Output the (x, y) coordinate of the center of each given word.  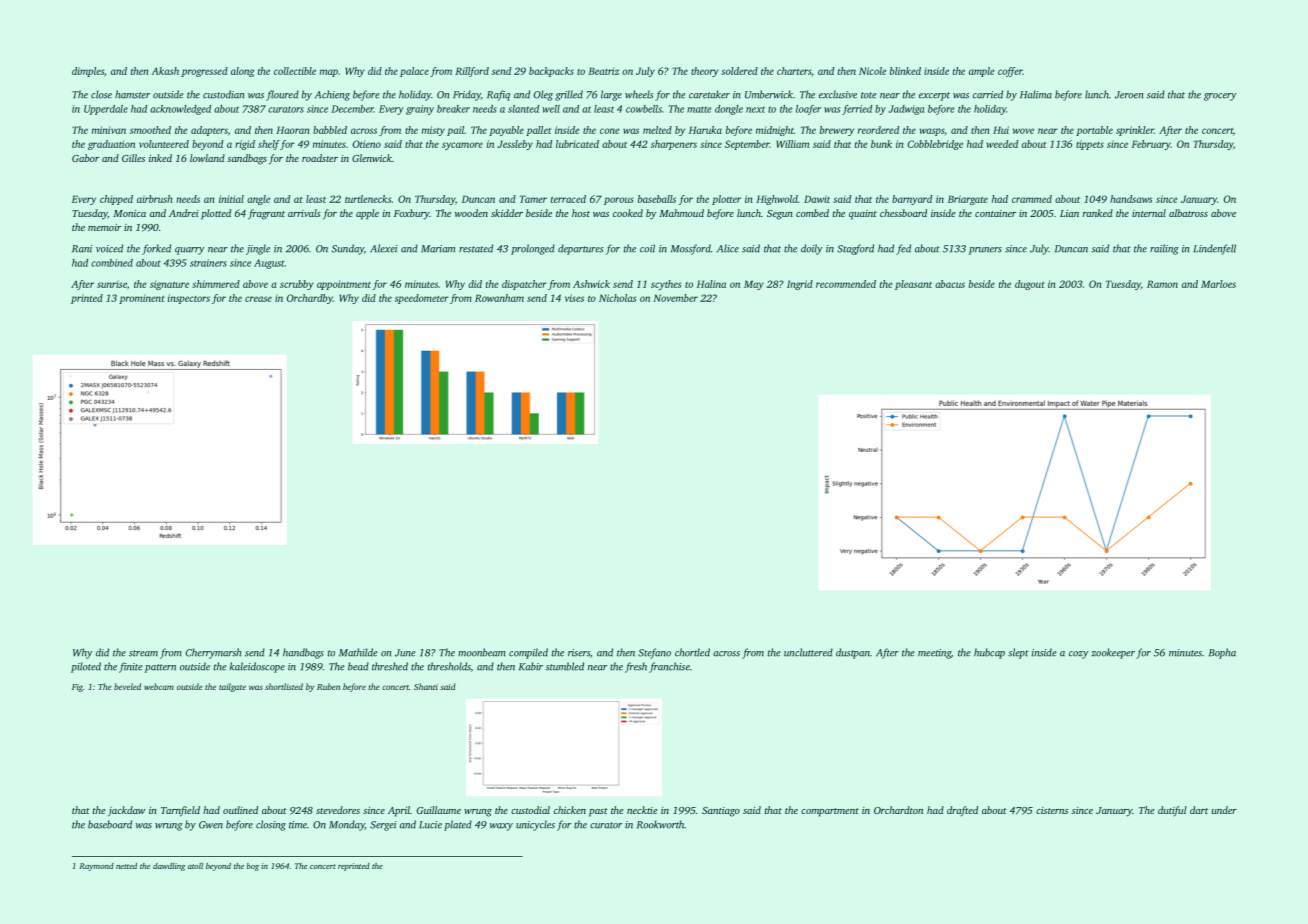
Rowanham (499, 298)
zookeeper (1113, 653)
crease (258, 299)
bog (253, 867)
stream (143, 653)
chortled (692, 652)
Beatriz (603, 71)
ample (982, 72)
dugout (1030, 285)
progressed (204, 72)
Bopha (1222, 653)
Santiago (721, 812)
